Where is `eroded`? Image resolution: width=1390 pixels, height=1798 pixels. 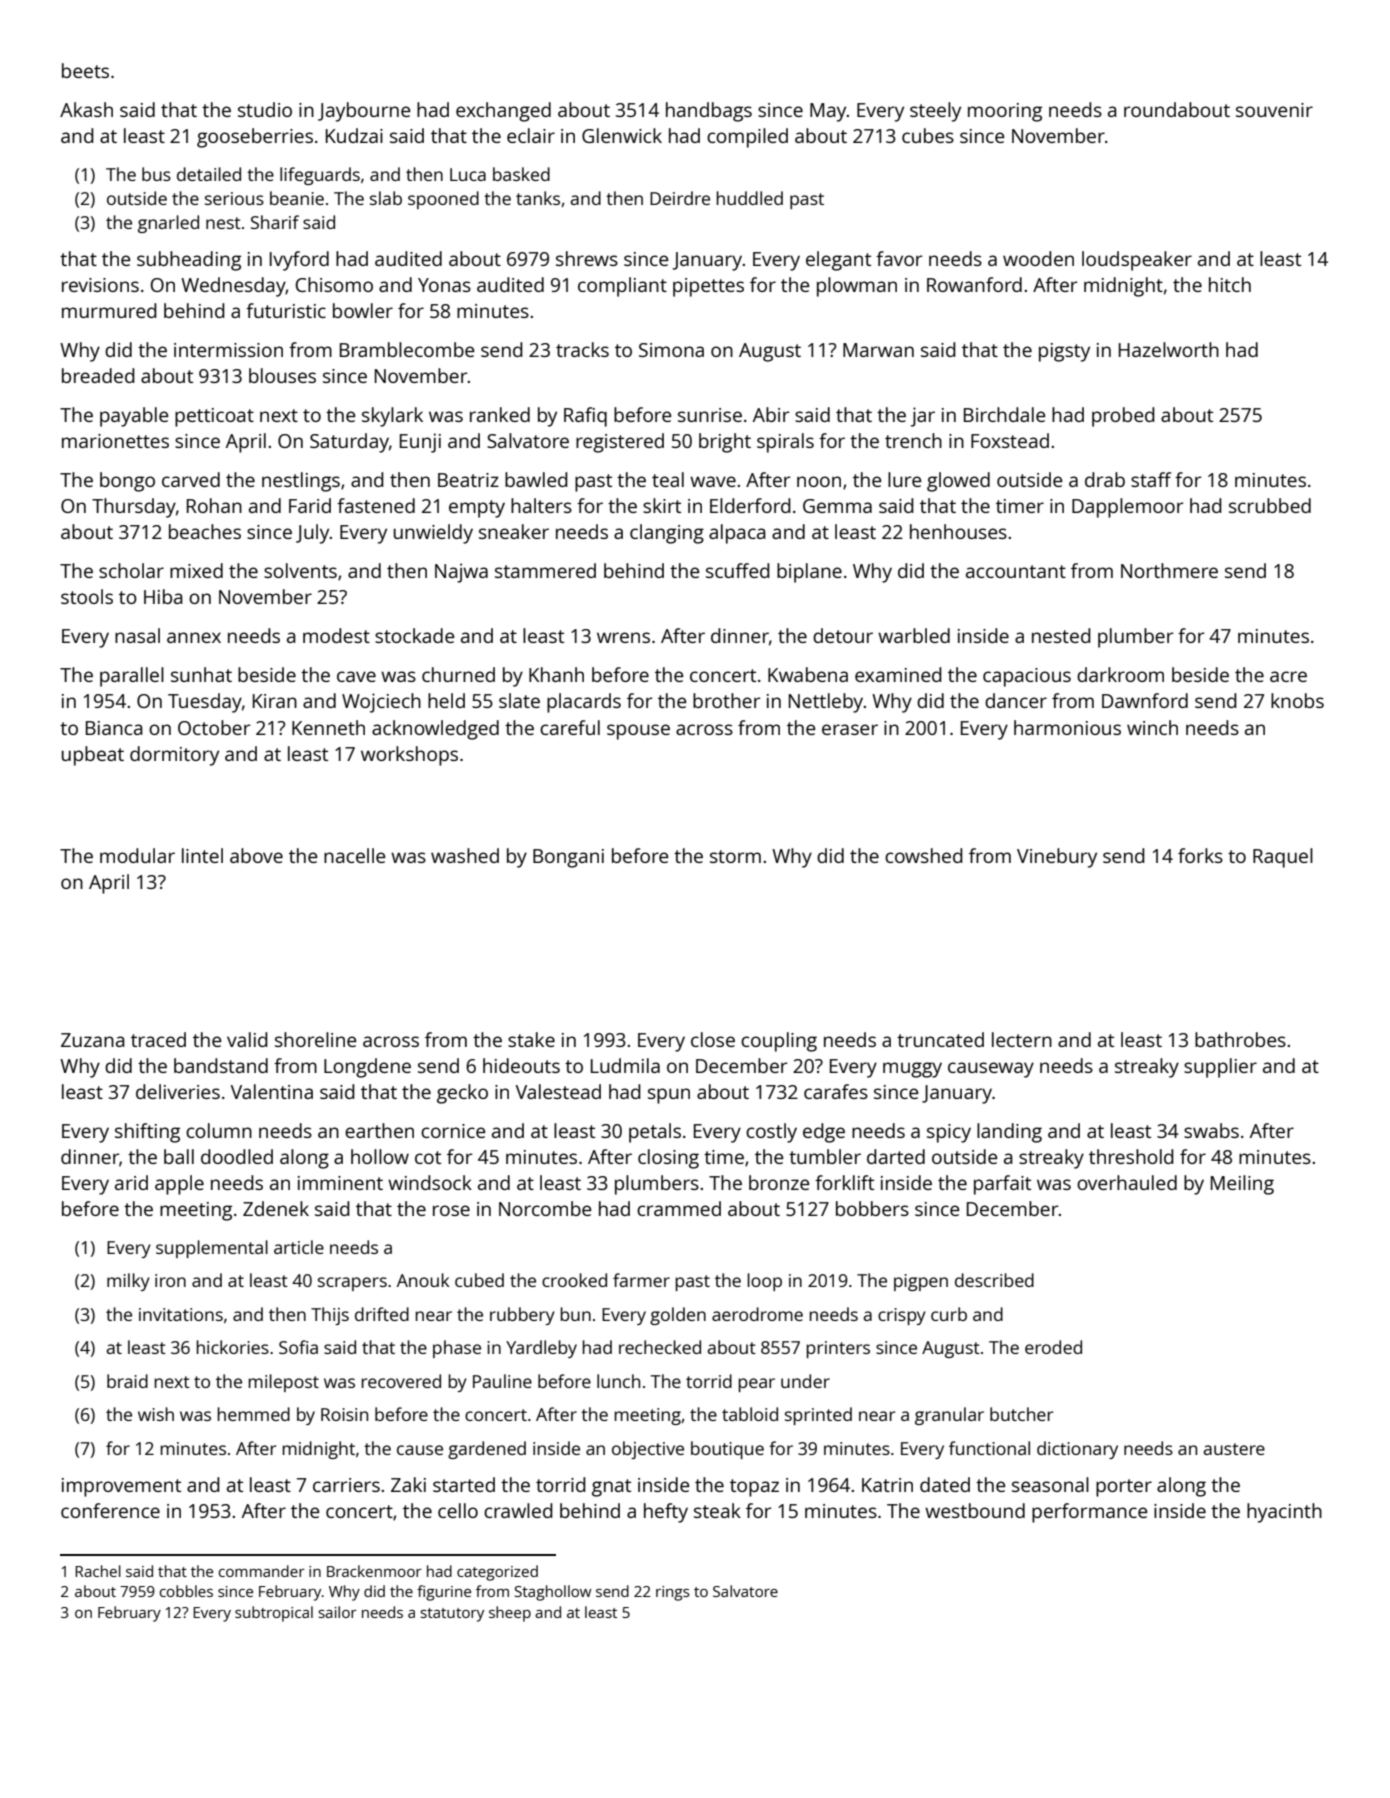 eroded is located at coordinates (1053, 1347).
